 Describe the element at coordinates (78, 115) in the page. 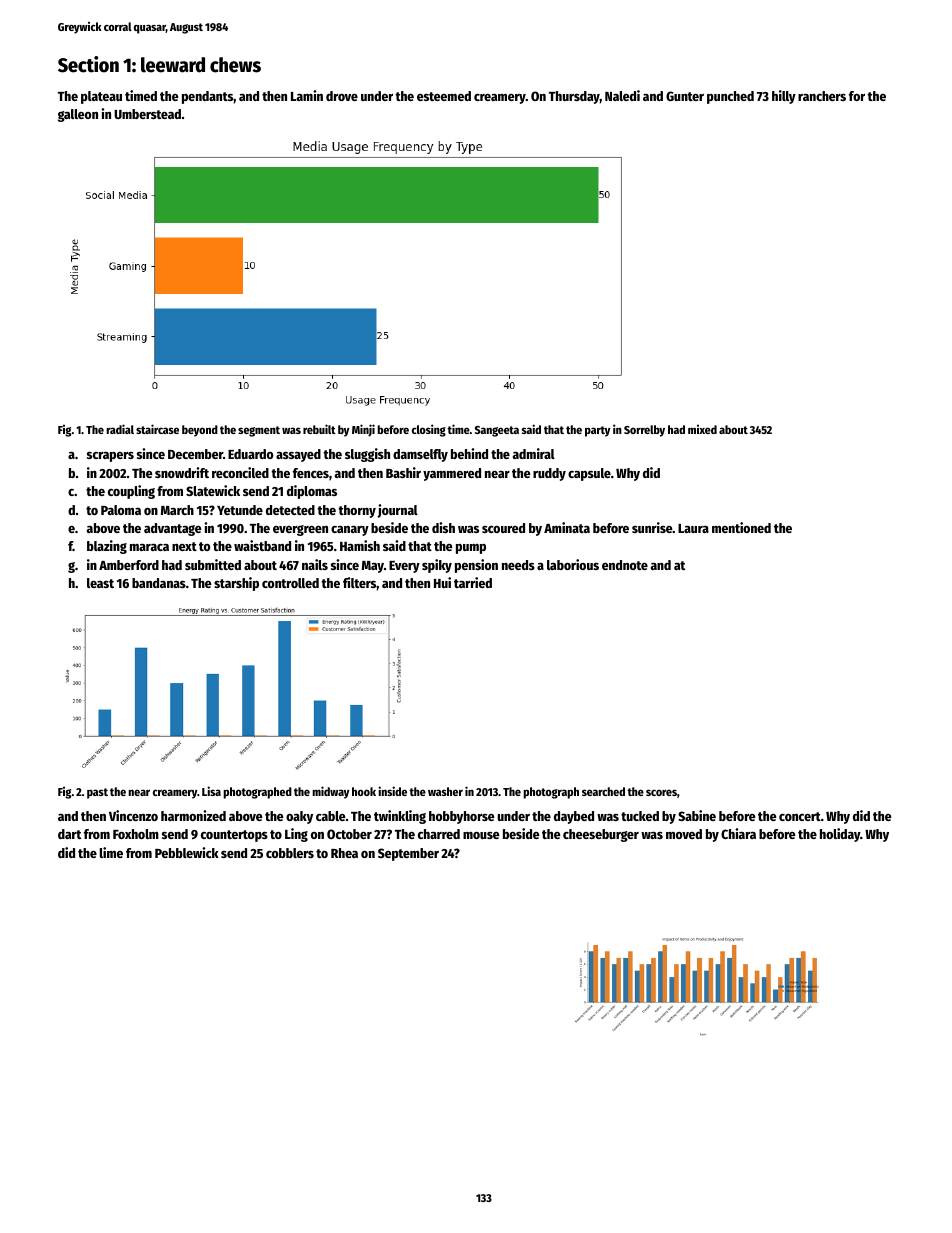

I see `galleon` at that location.
